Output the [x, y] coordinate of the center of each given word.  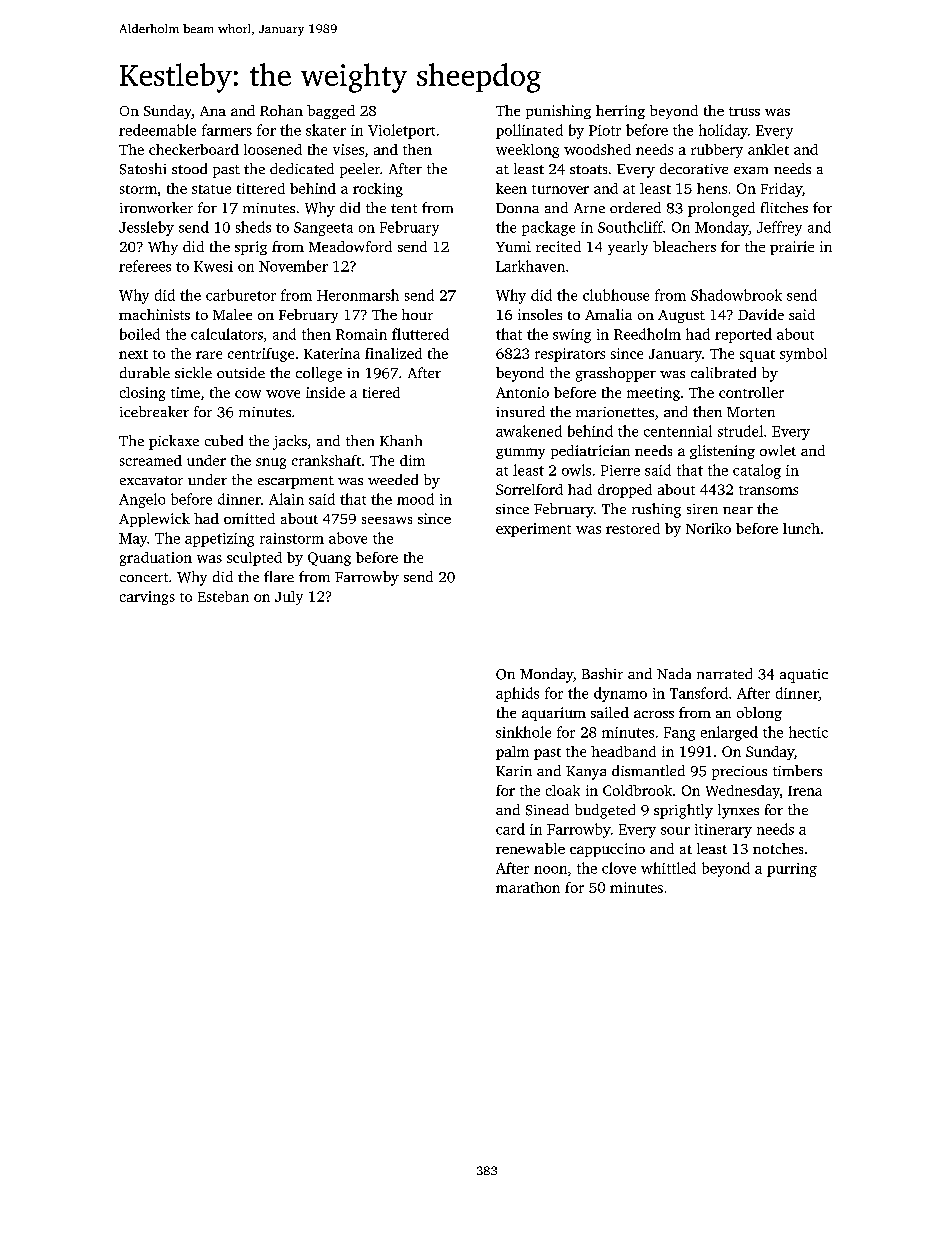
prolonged [721, 209]
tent [404, 208]
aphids [517, 694]
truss [744, 111]
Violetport [401, 131]
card [510, 829]
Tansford [699, 693]
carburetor [241, 295]
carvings [147, 598]
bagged [331, 112]
